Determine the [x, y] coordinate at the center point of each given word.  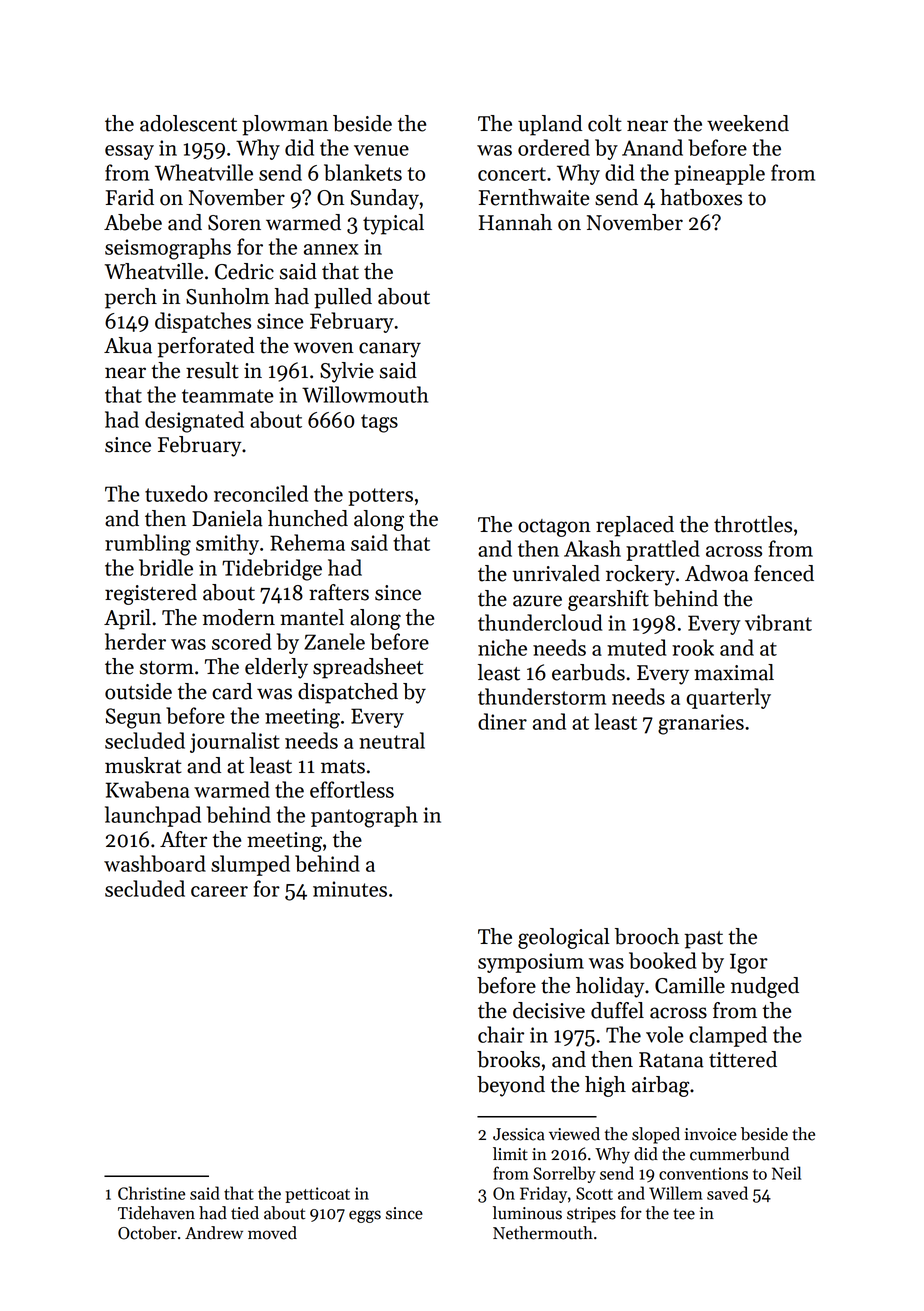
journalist [235, 742]
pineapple [719, 174]
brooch [647, 936]
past [703, 940]
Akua [128, 345]
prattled [663, 550]
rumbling [148, 545]
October [147, 1233]
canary [390, 350]
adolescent [188, 123]
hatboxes [701, 197]
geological [564, 938]
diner [502, 721]
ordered [554, 147]
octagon [554, 528]
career [219, 891]
